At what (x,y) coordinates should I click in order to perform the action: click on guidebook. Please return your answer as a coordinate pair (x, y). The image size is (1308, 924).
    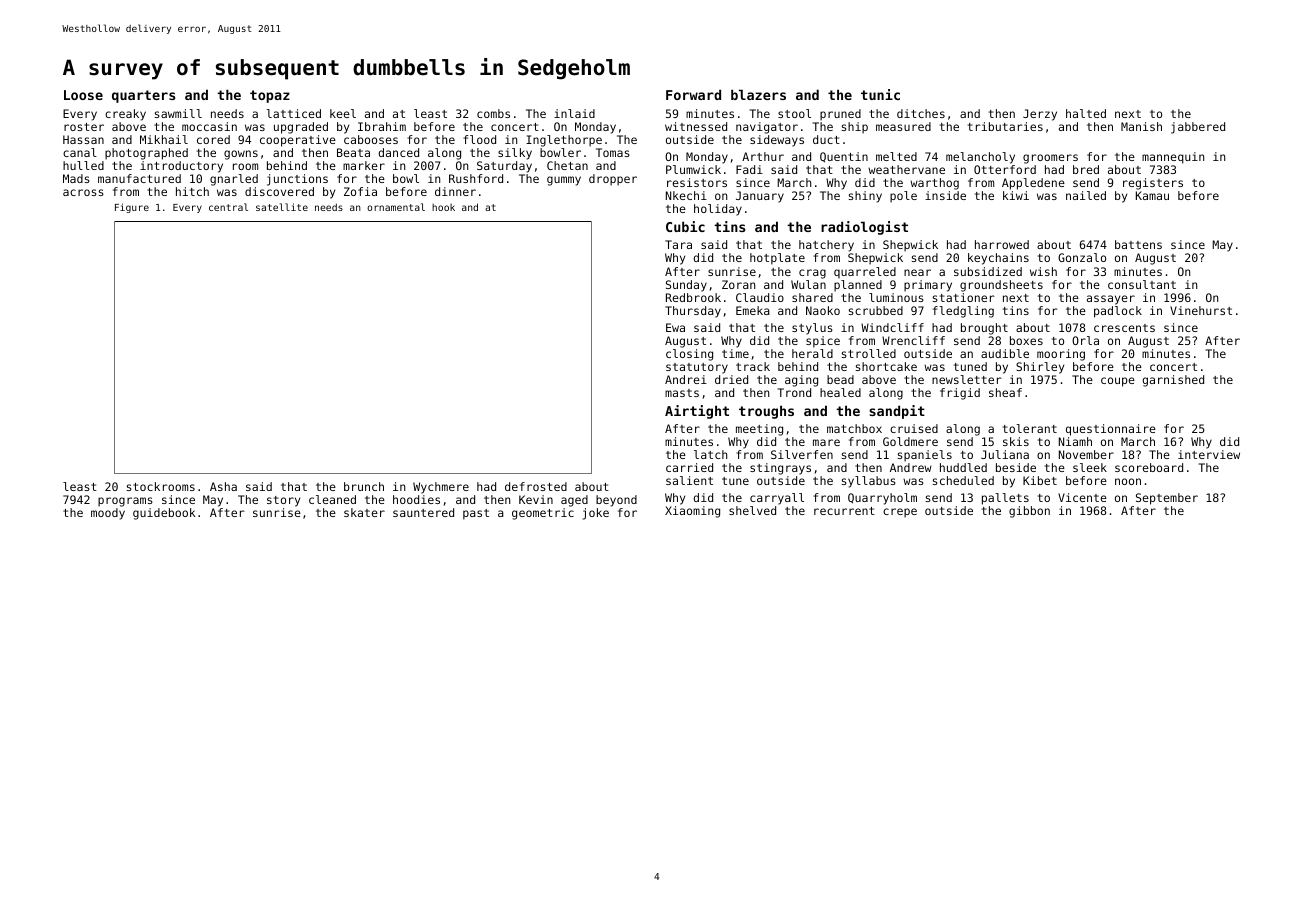
    Looking at the image, I should click on (164, 514).
